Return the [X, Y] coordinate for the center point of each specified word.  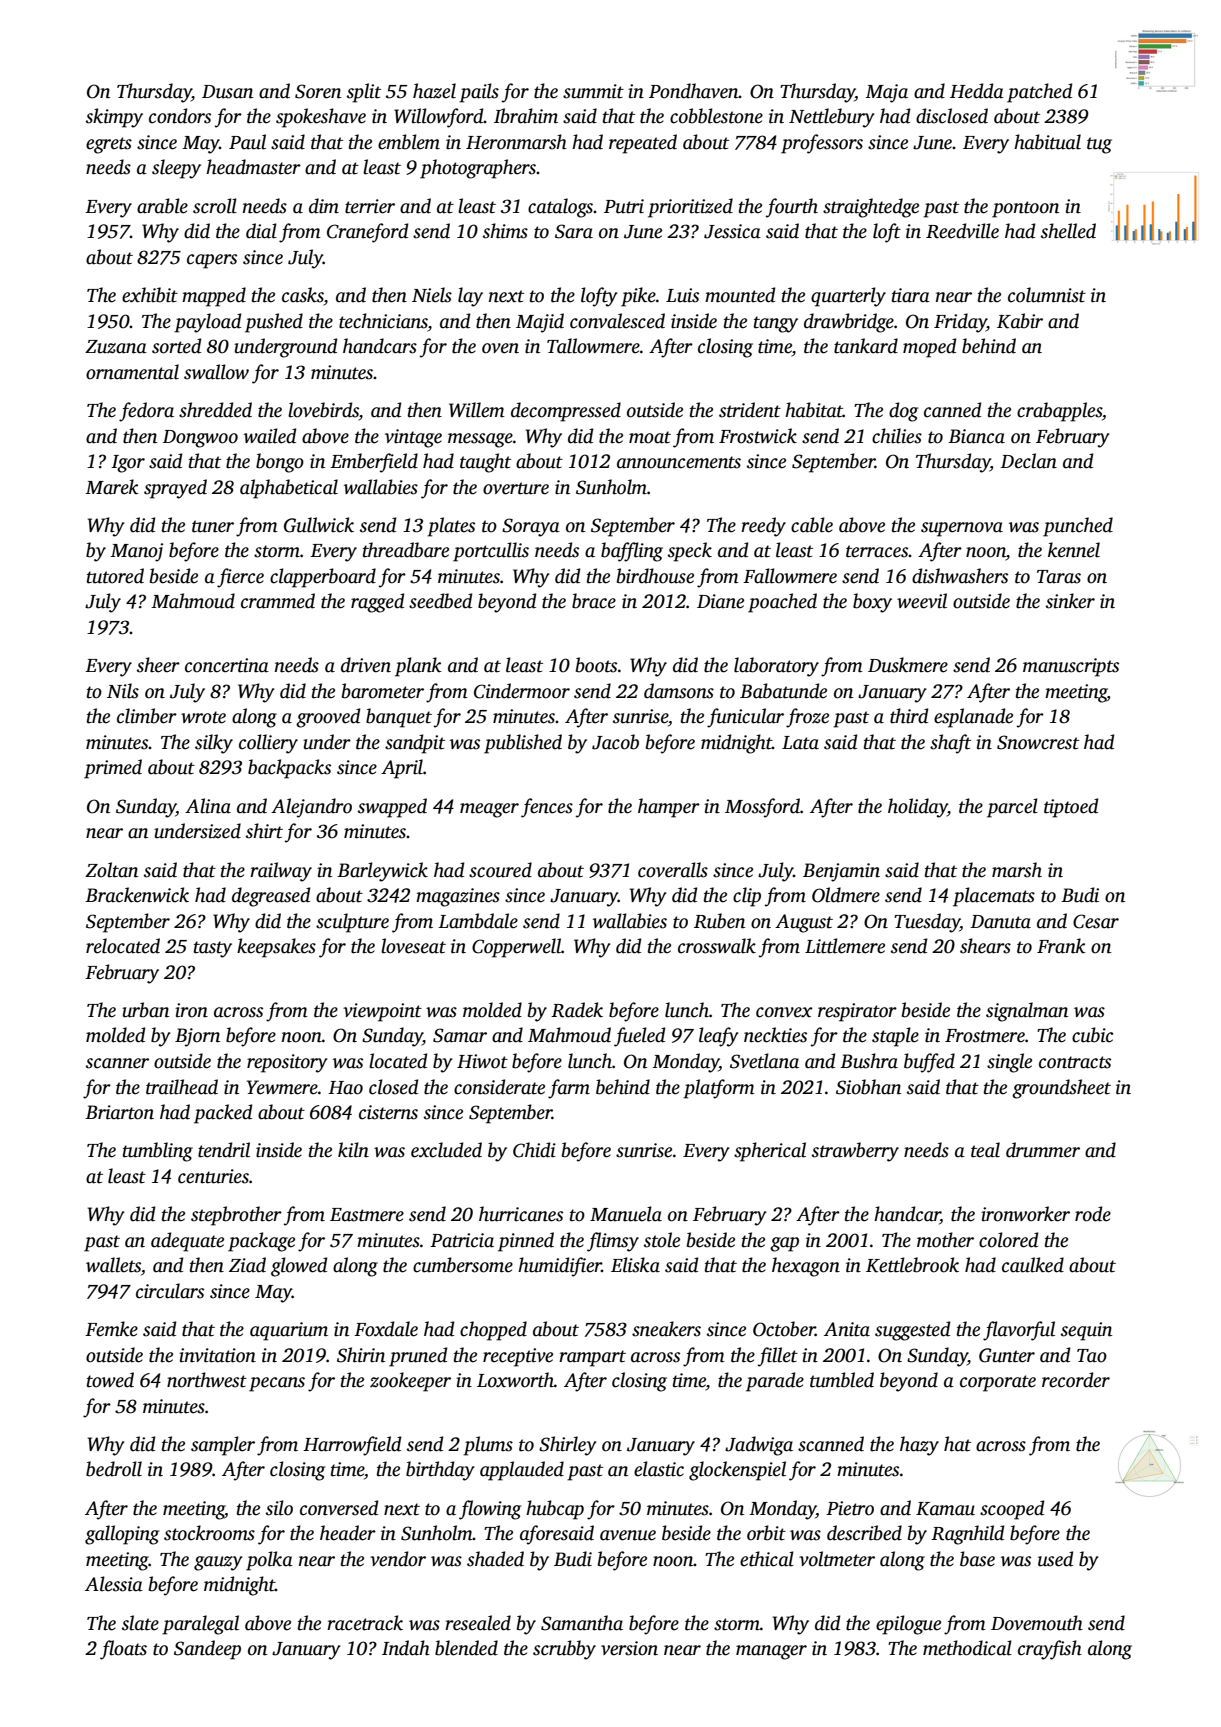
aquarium [289, 1331]
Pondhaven [694, 91]
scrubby [564, 1650]
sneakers [666, 1329]
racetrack [365, 1623]
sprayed [175, 489]
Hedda [977, 91]
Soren [318, 91]
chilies [897, 436]
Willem [477, 410]
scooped [1012, 1510]
